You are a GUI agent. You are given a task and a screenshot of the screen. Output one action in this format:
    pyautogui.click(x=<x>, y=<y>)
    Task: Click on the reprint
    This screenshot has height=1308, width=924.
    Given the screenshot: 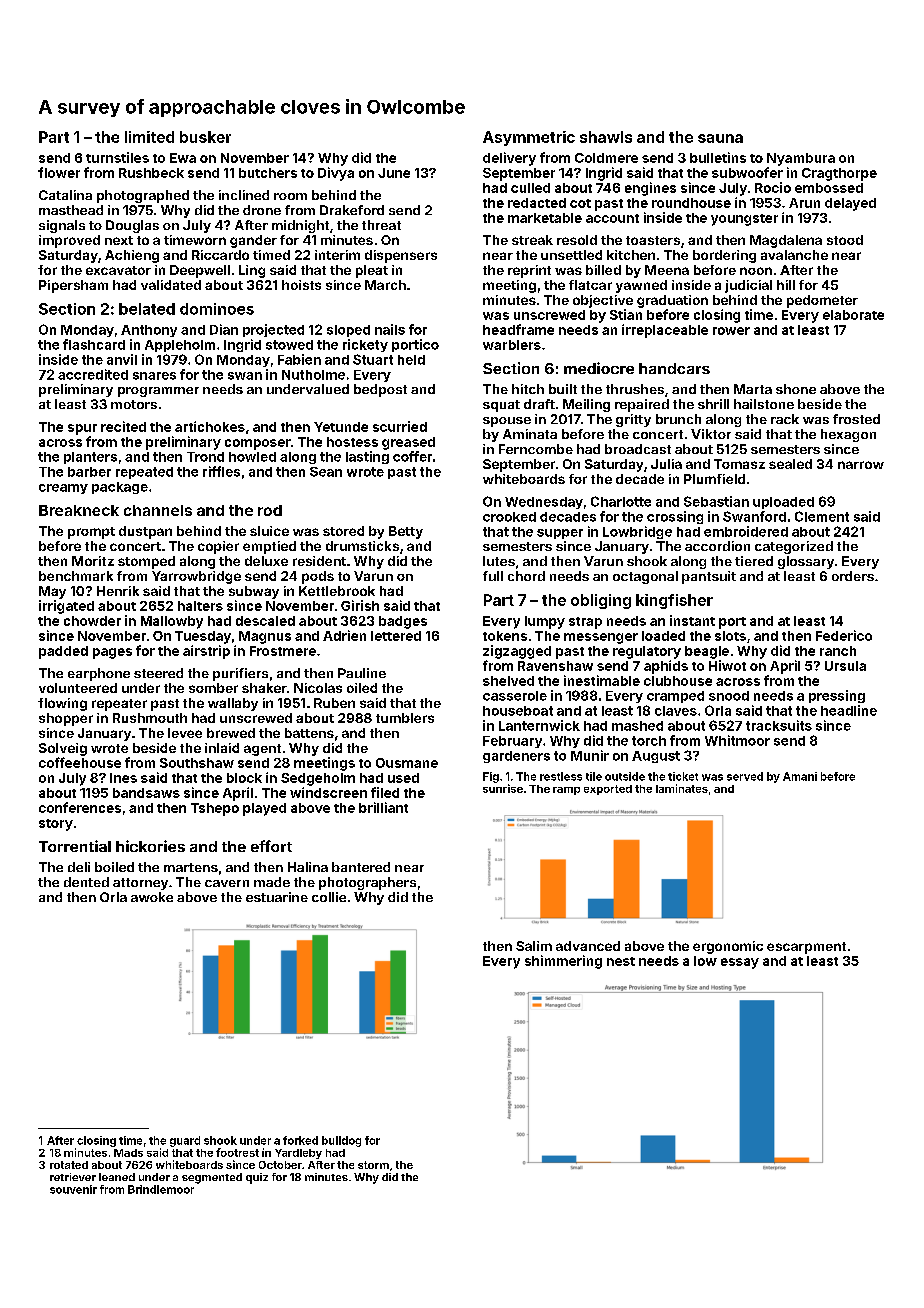 What is the action you would take?
    pyautogui.click(x=529, y=271)
